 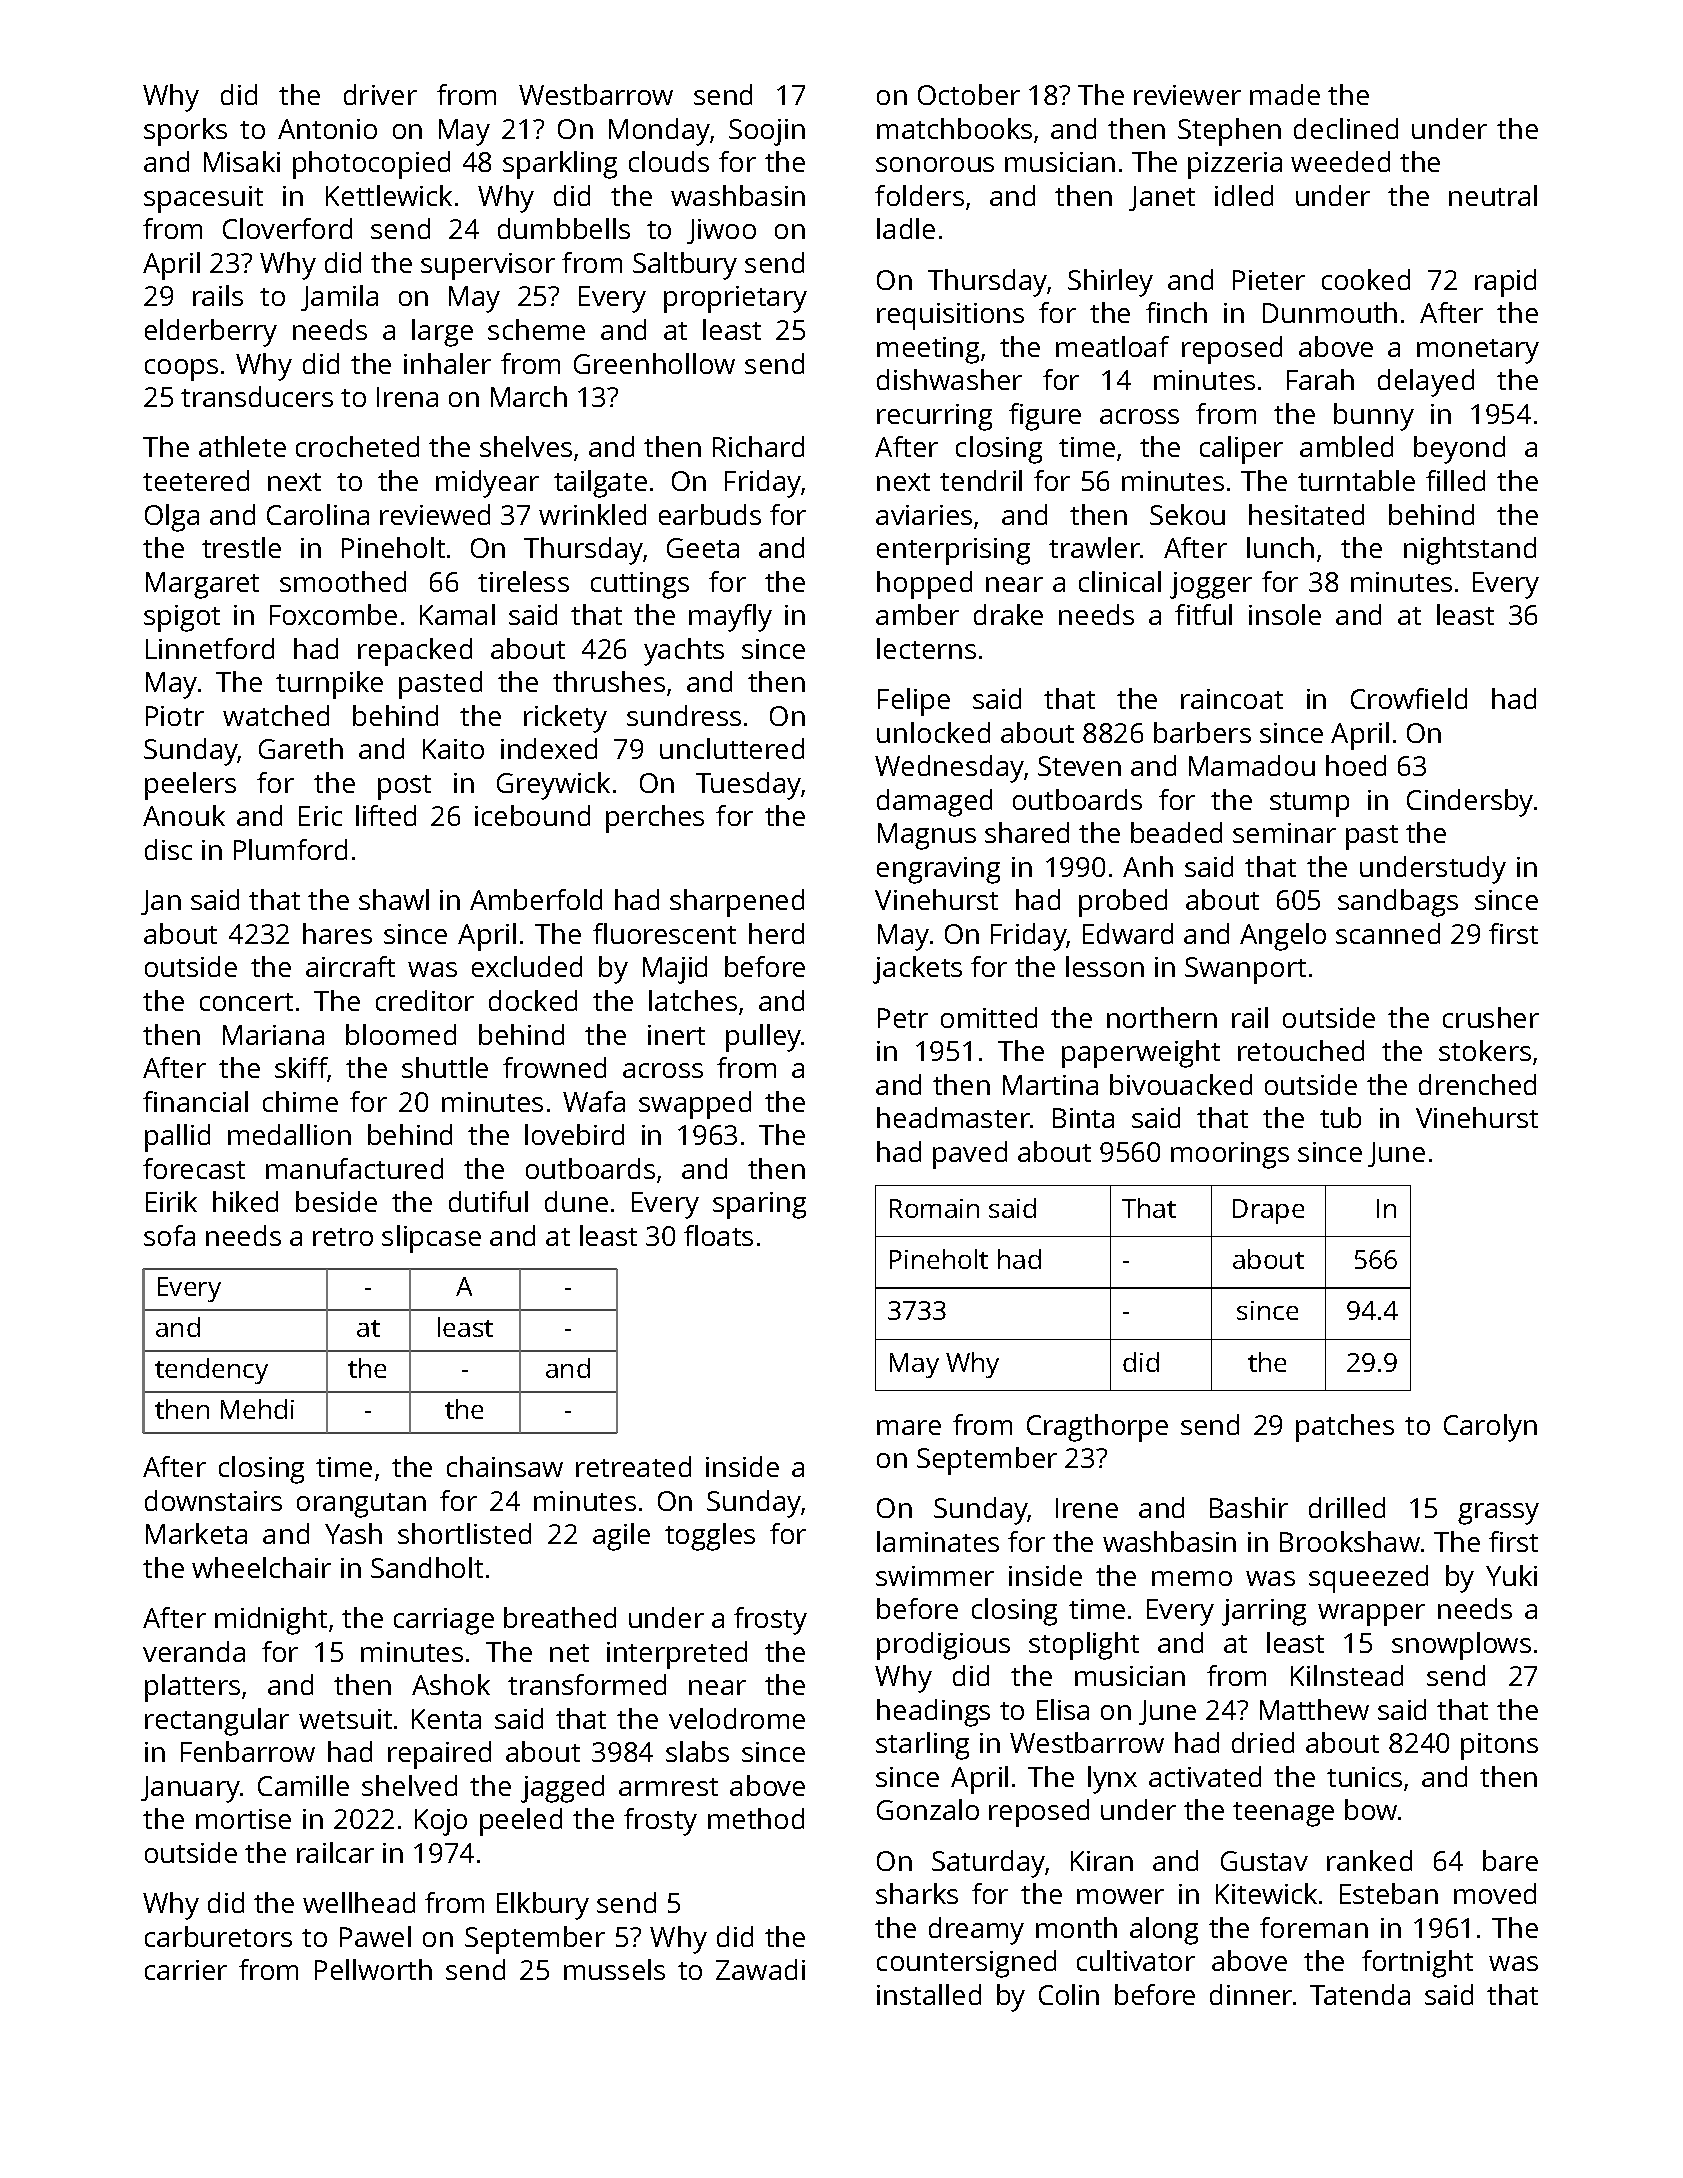 What do you see at coordinates (710, 1537) in the page?
I see `toggles` at bounding box center [710, 1537].
